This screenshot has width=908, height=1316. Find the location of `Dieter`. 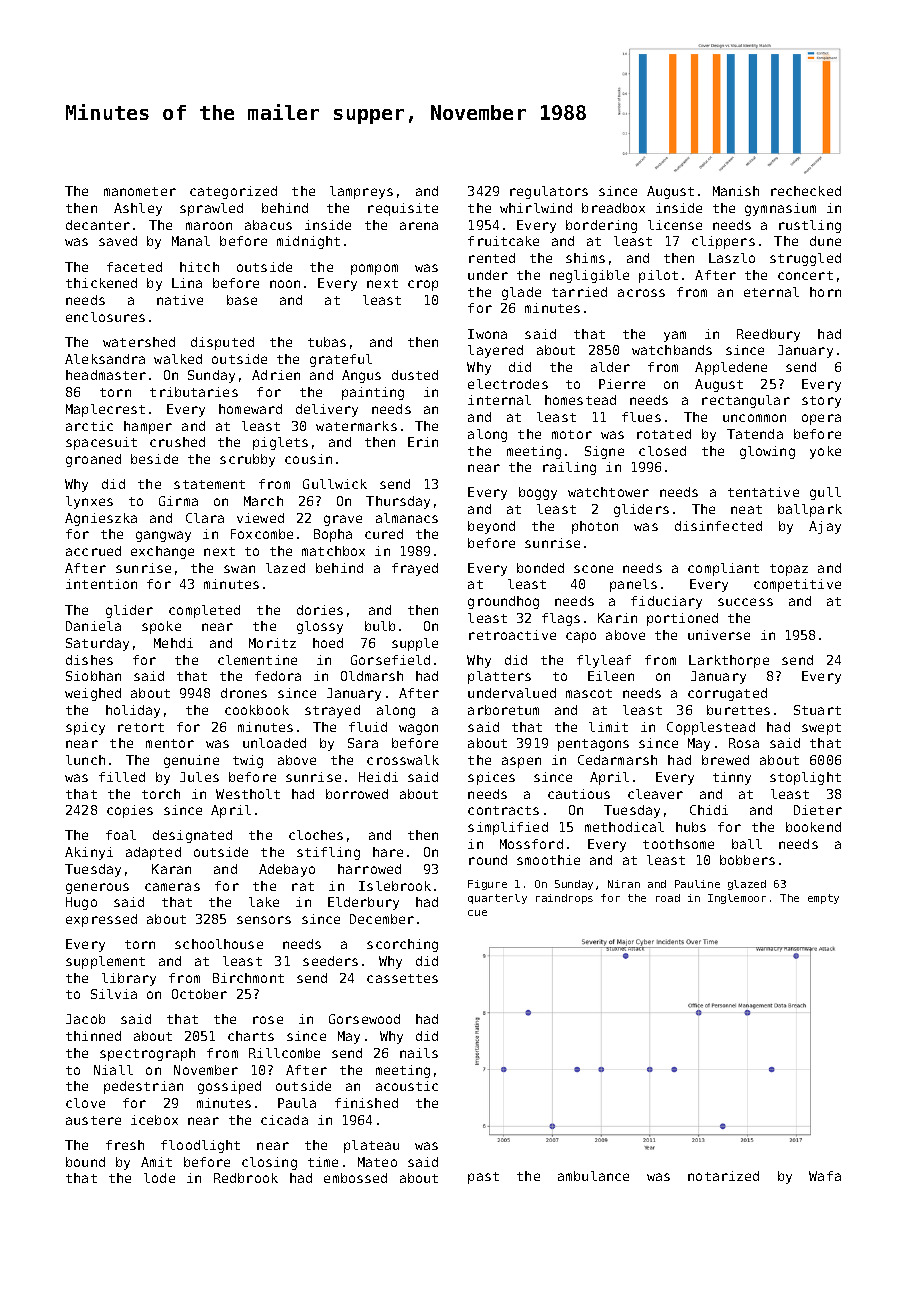

Dieter is located at coordinates (818, 810).
